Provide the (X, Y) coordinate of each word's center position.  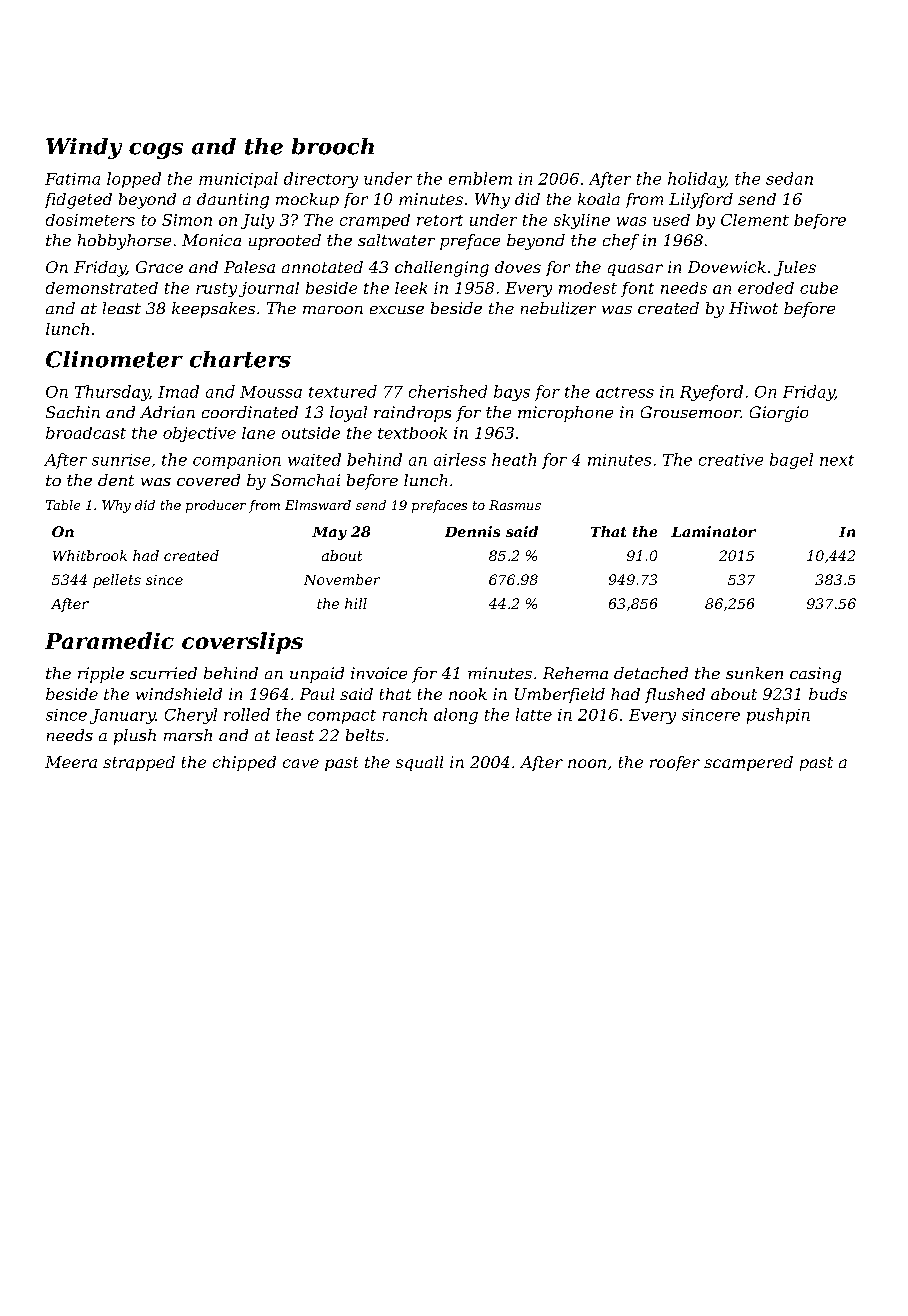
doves (518, 267)
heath (514, 459)
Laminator (713, 531)
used (671, 220)
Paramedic (109, 640)
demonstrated (102, 288)
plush (135, 737)
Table (63, 505)
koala (599, 199)
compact (342, 717)
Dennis (472, 531)
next (837, 460)
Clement (755, 220)
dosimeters (90, 220)
